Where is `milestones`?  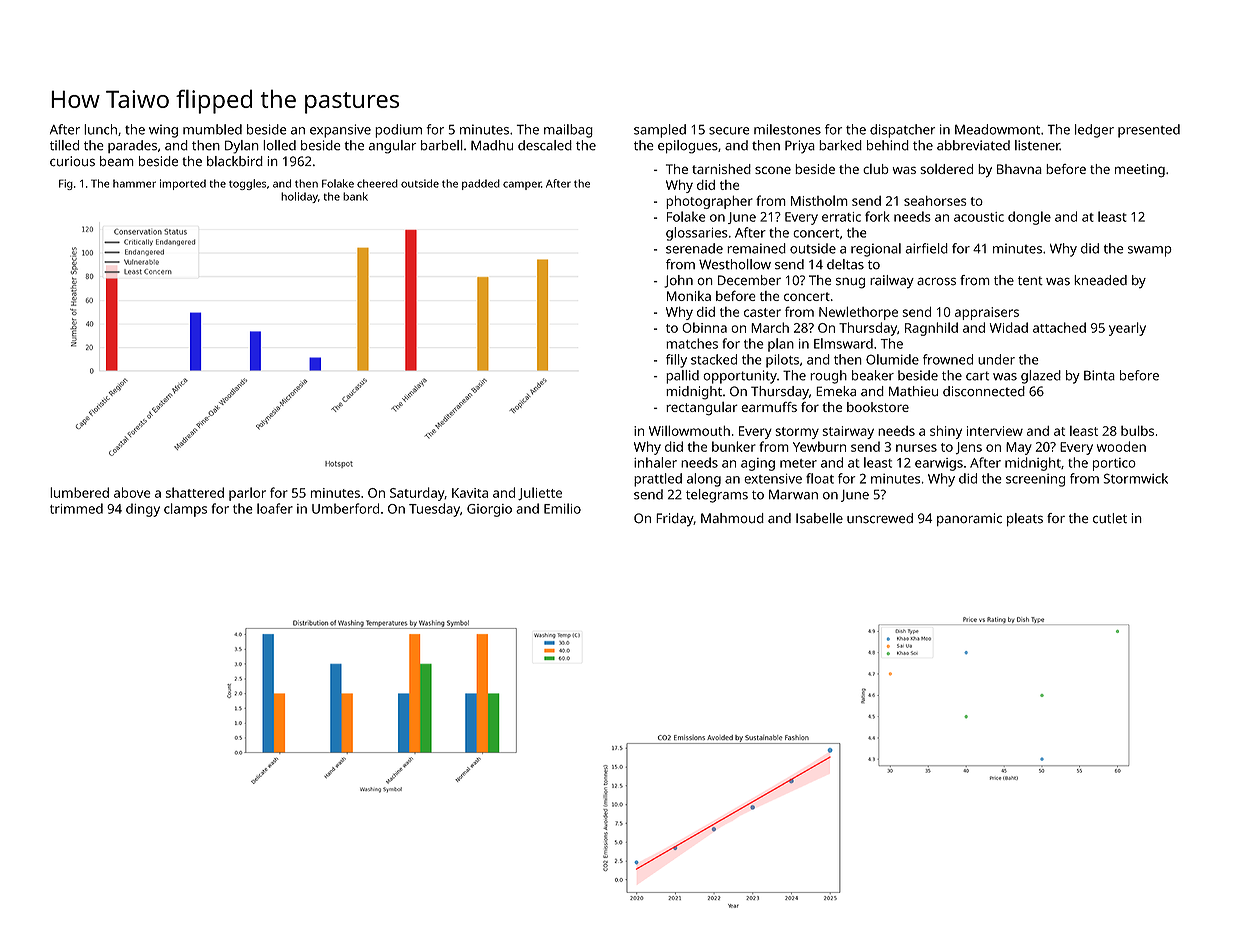 milestones is located at coordinates (787, 129).
